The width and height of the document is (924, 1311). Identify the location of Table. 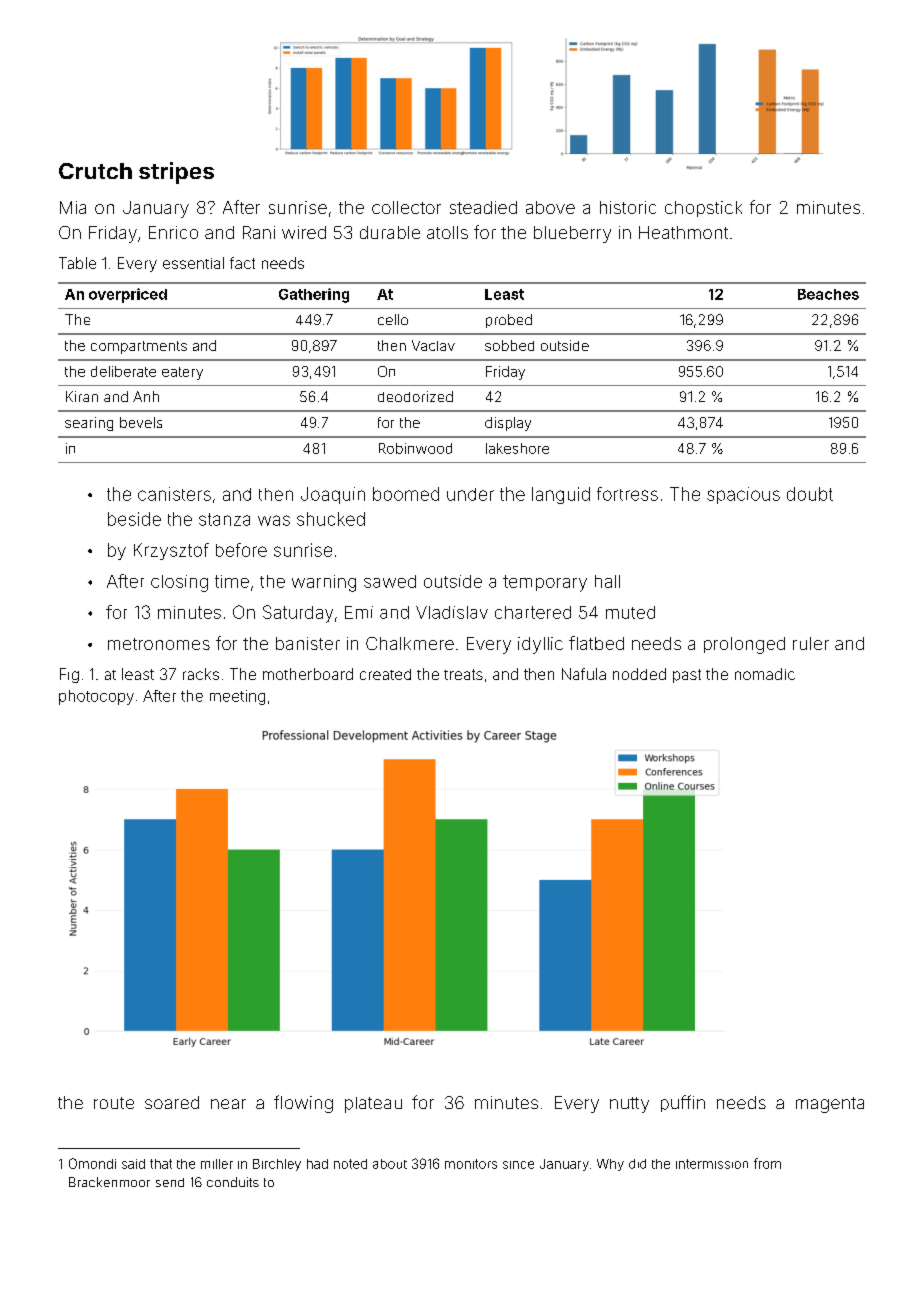
(77, 263).
